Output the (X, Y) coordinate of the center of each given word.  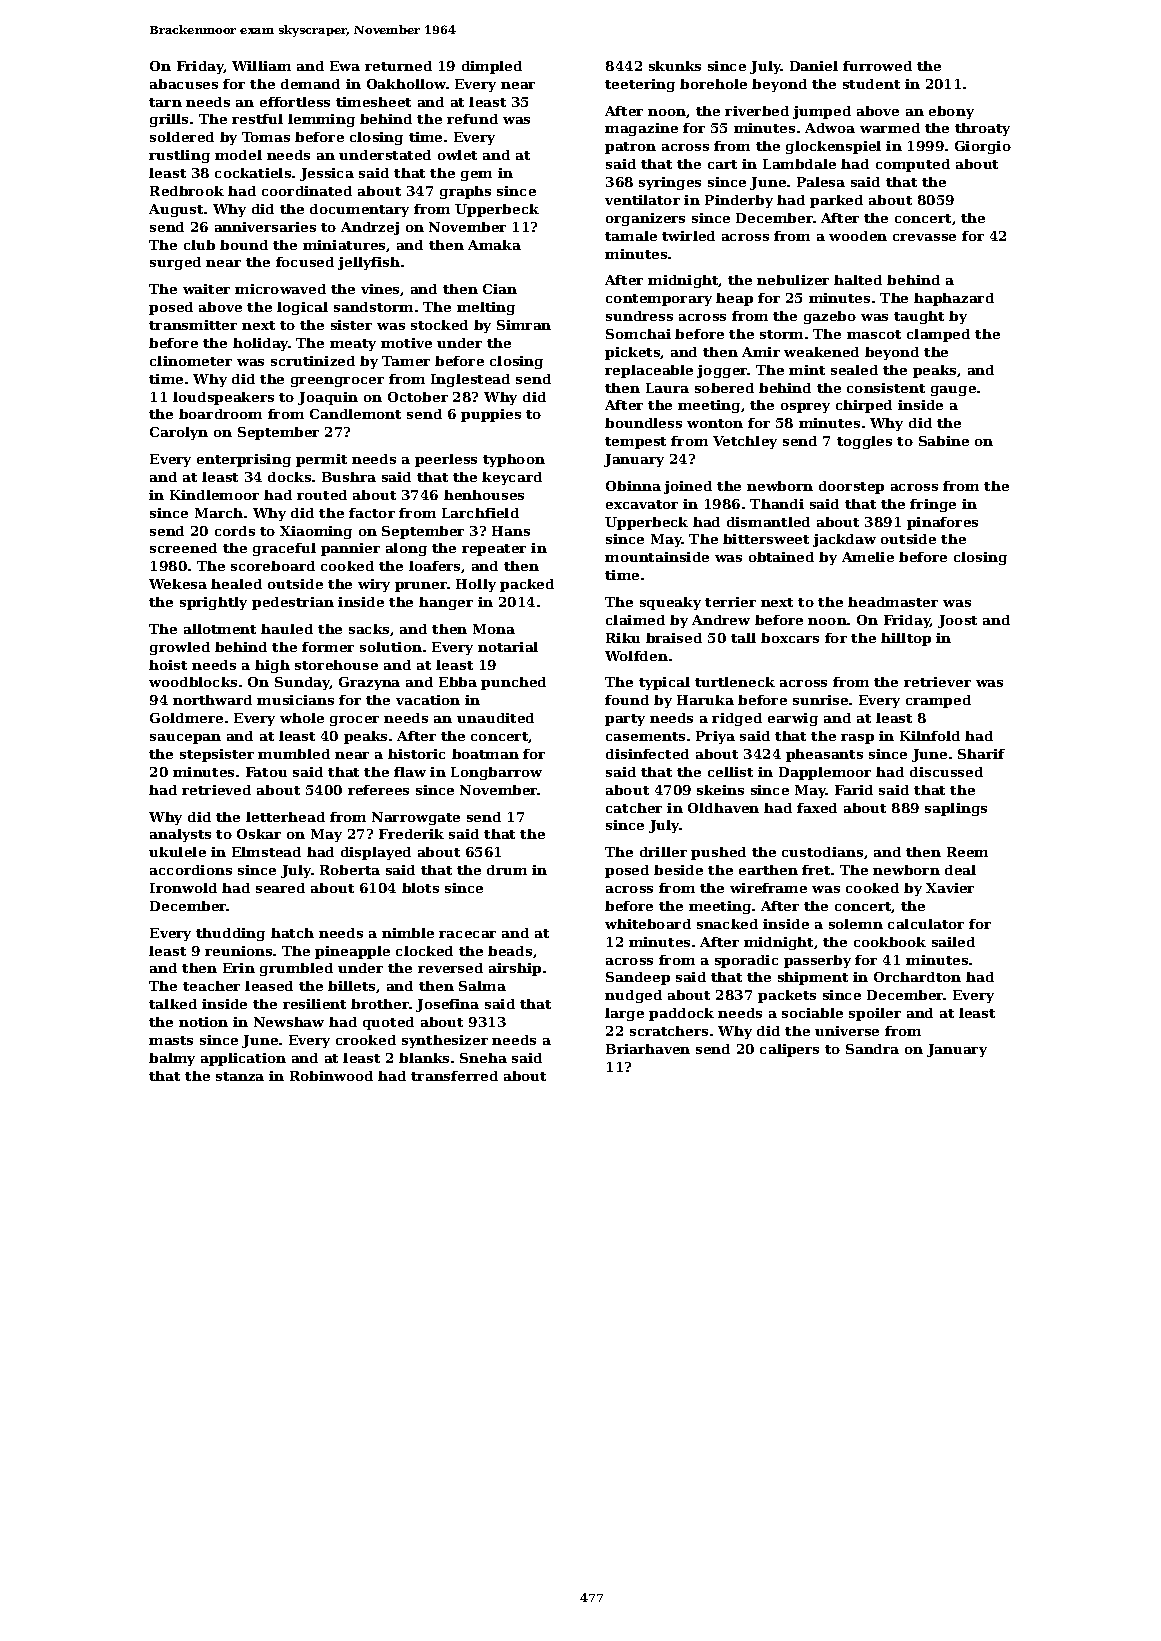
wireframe (768, 888)
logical (302, 308)
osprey (805, 408)
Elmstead (266, 852)
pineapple (352, 952)
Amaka (494, 245)
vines (380, 289)
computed (913, 165)
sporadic (746, 961)
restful (257, 119)
